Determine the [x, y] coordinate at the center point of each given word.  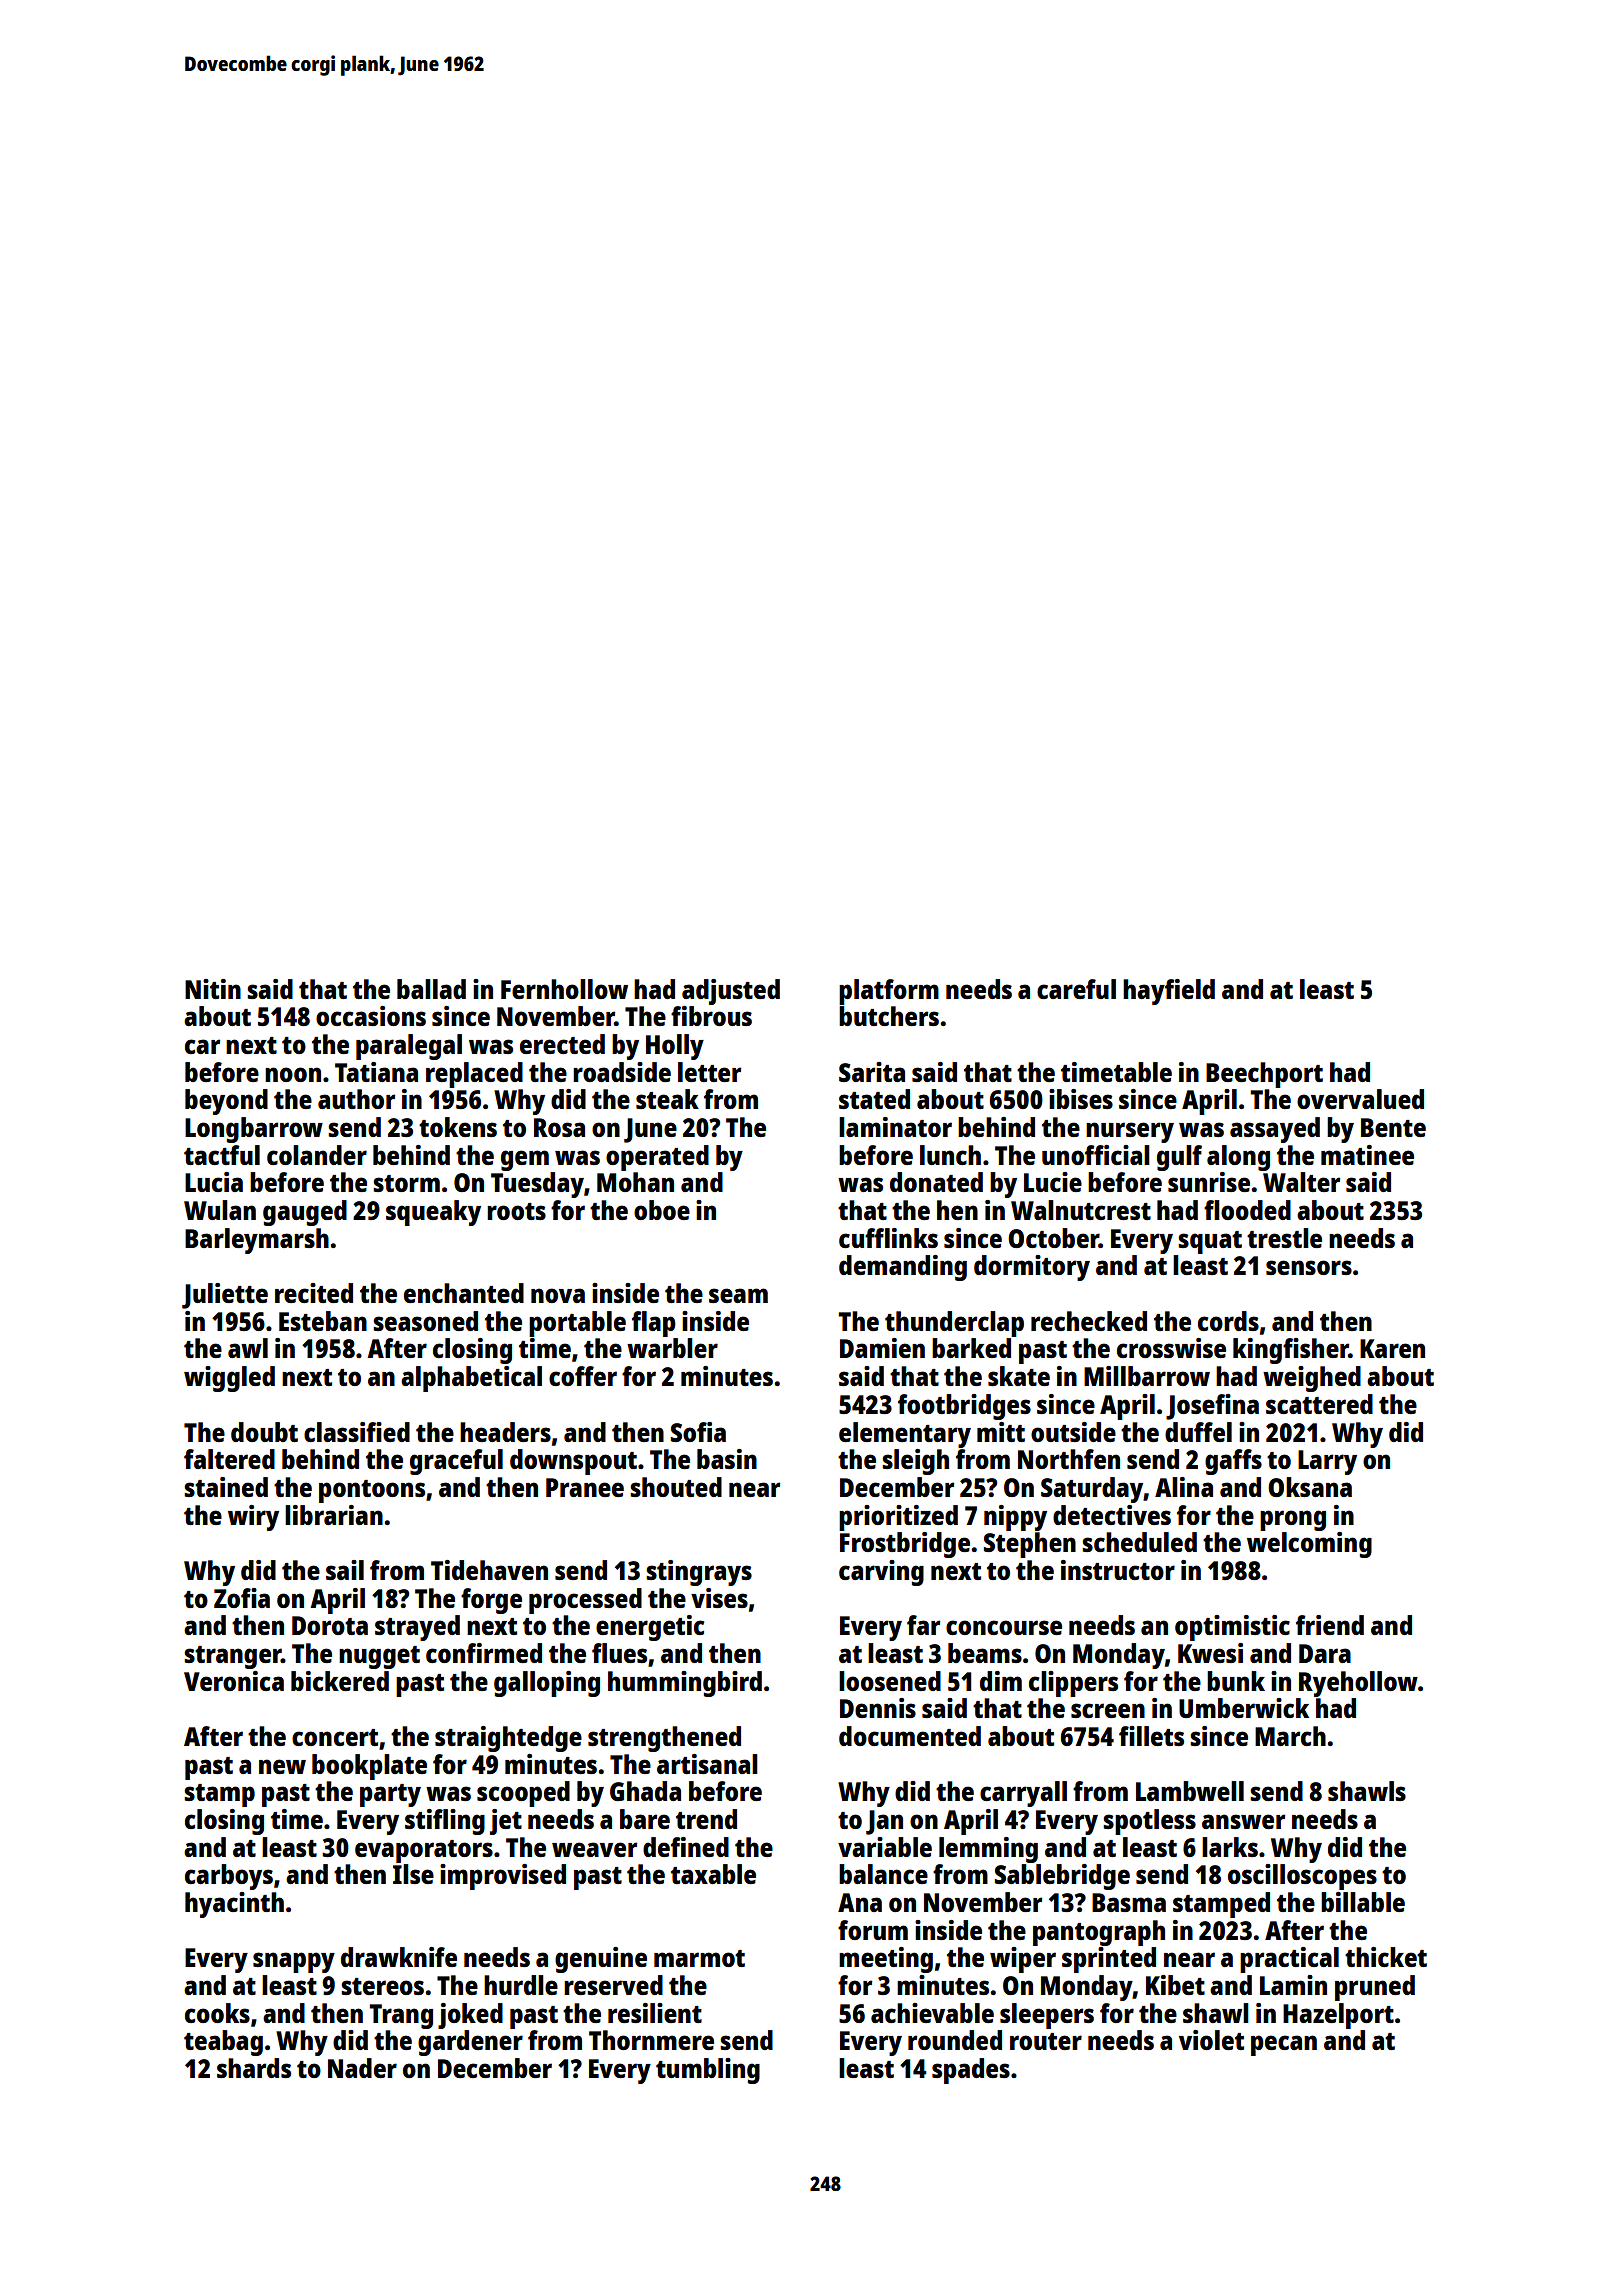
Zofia [242, 1598]
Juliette [225, 1296]
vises [719, 1598]
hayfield [1169, 992]
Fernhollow [564, 989]
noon [293, 1074]
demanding [903, 1268]
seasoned [425, 1321]
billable [1363, 1902]
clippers [1073, 1684]
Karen [1392, 1348]
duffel [1198, 1432]
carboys [229, 1877]
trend [706, 1819]
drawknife [399, 1957]
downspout [573, 1462]
